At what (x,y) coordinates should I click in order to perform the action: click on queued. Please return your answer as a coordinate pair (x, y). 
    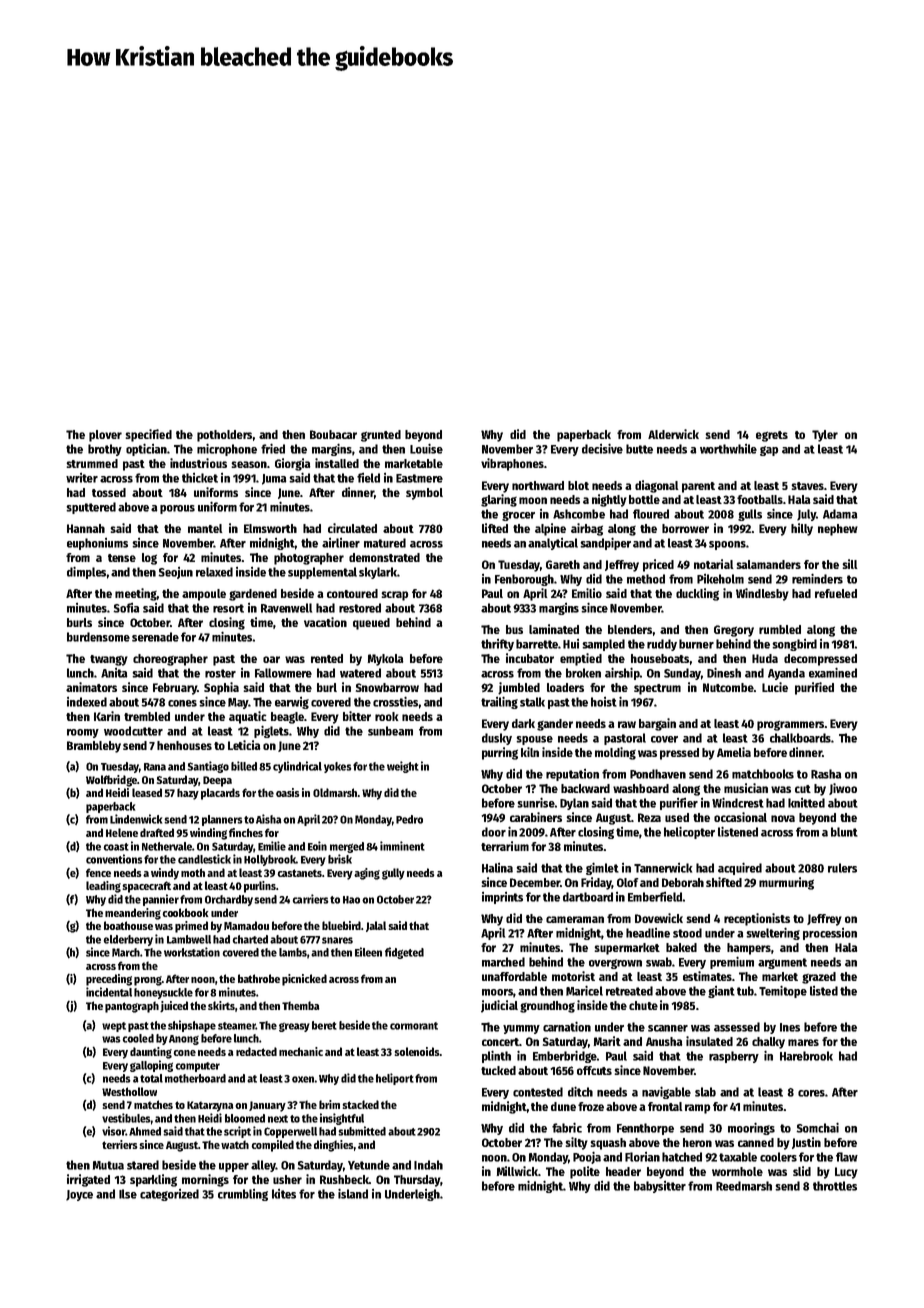
    Looking at the image, I should click on (371, 624).
